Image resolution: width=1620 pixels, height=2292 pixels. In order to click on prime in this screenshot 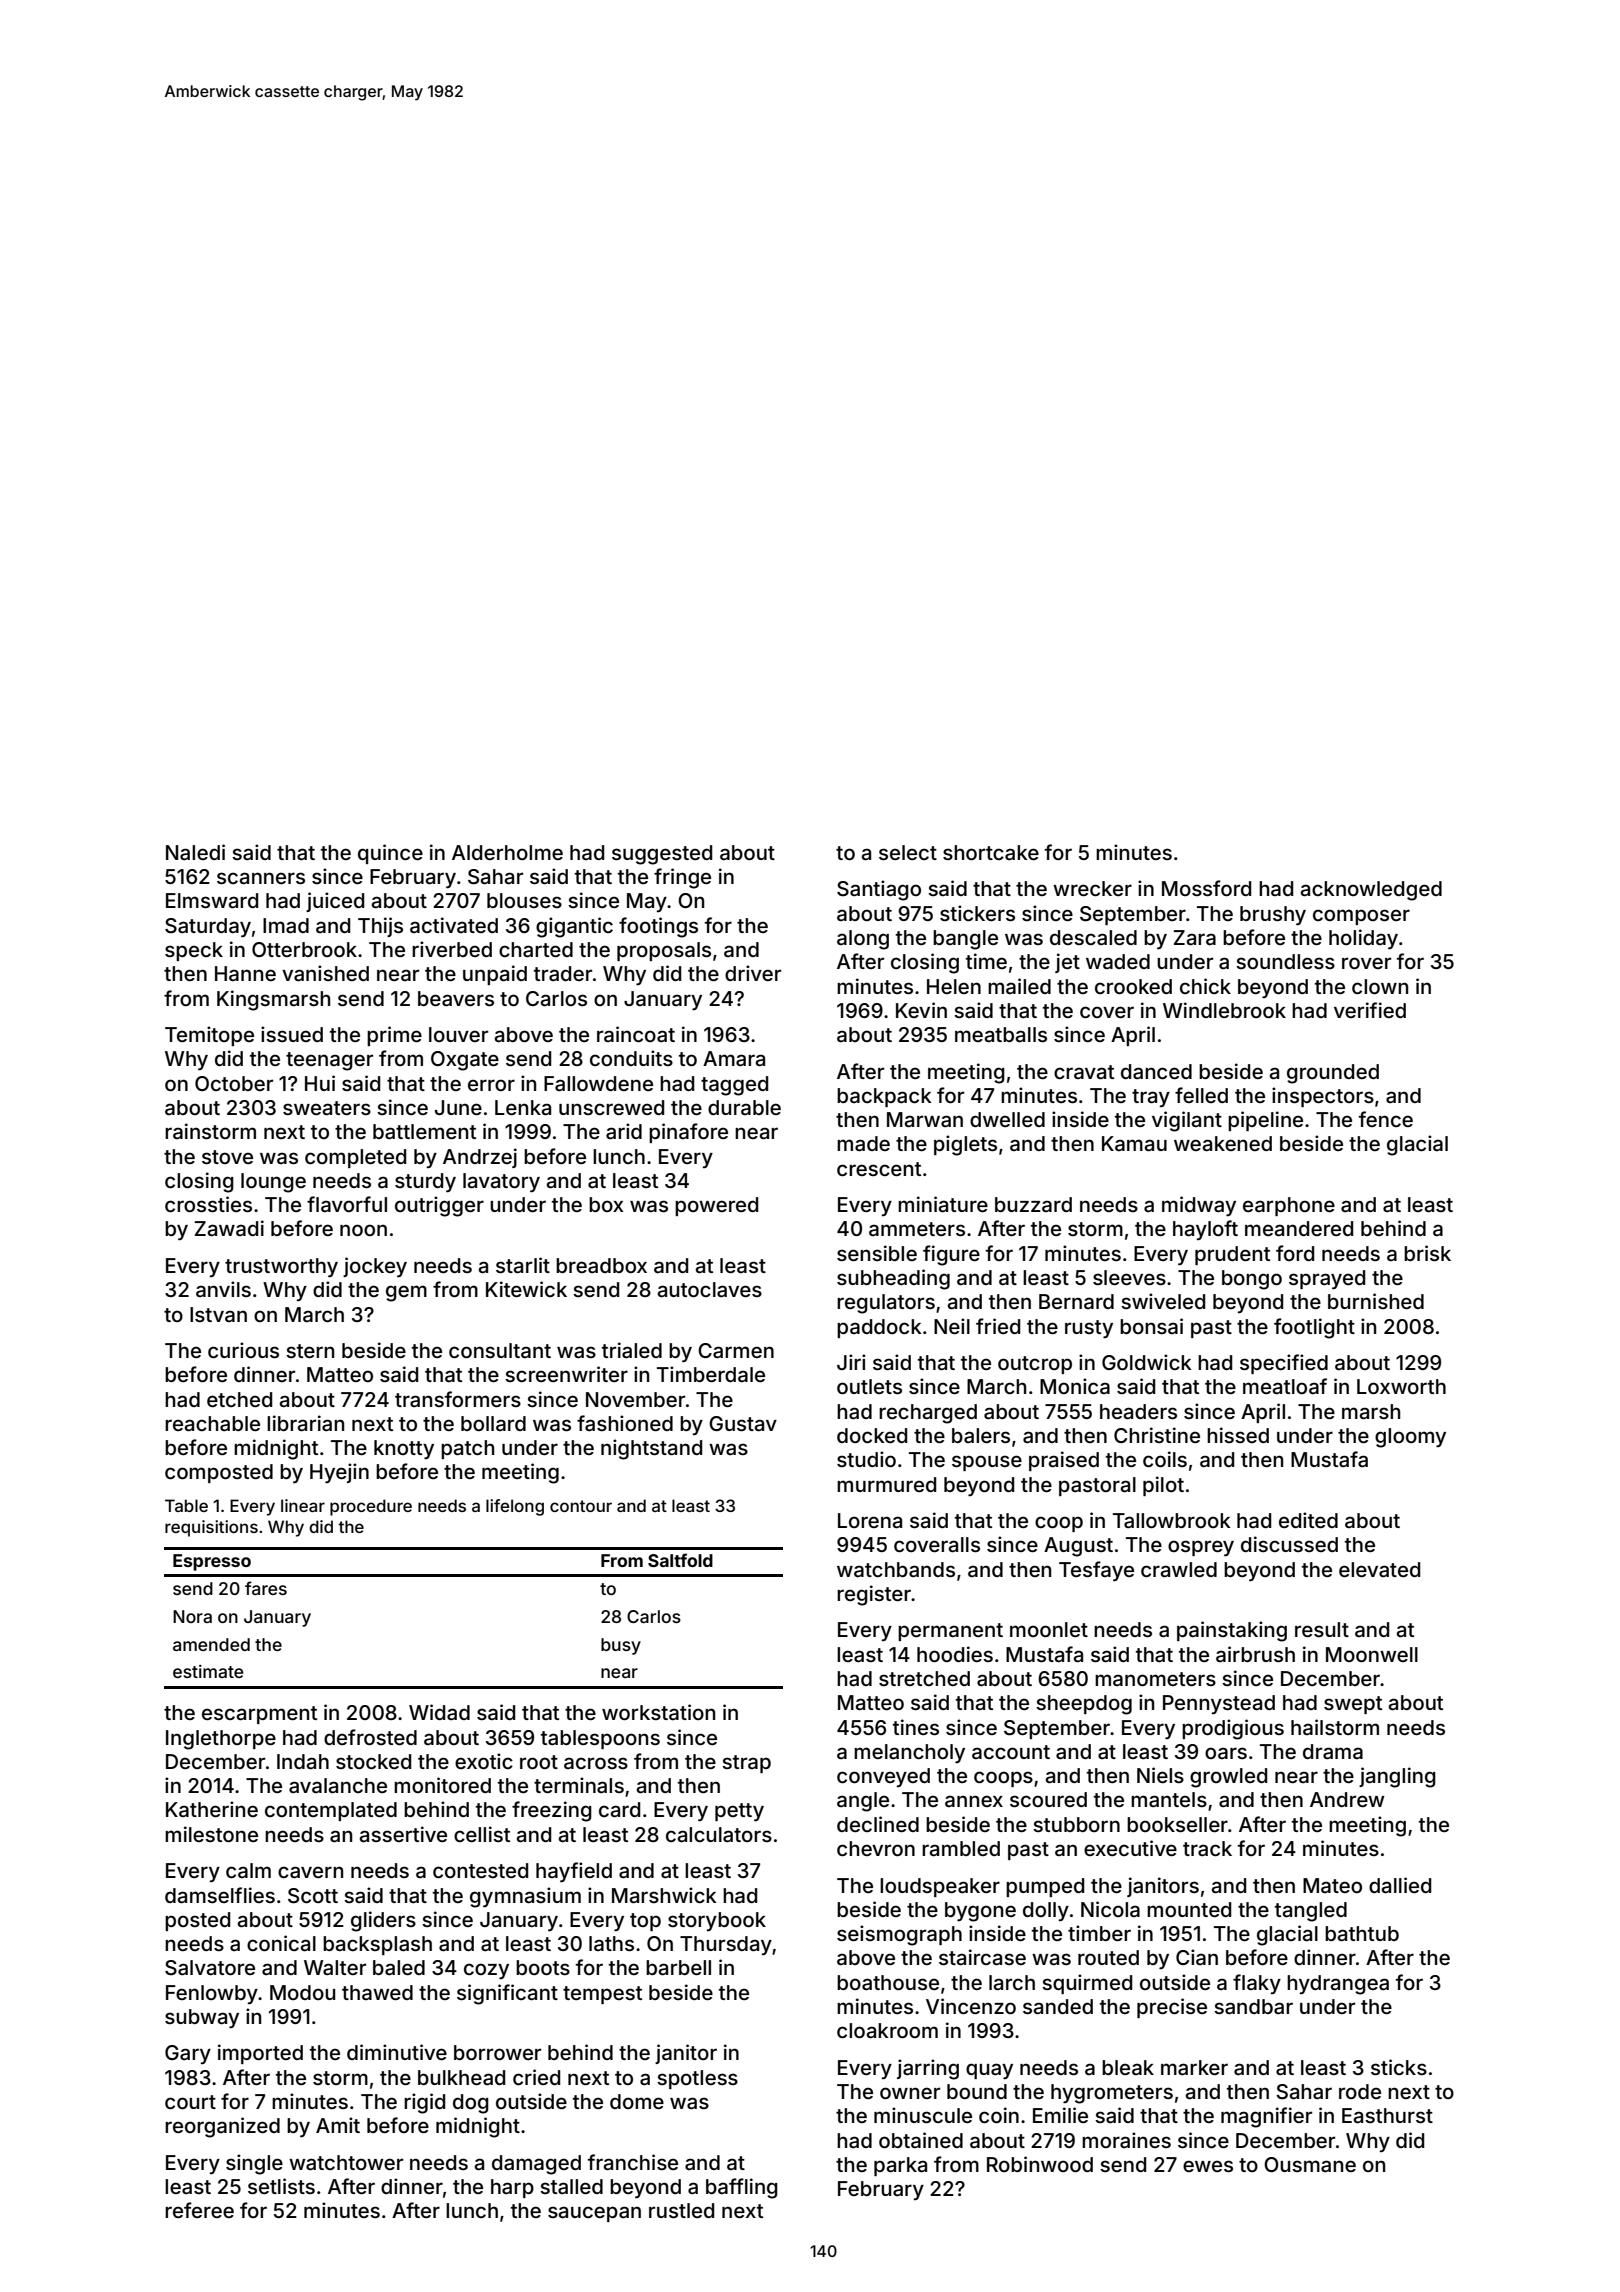, I will do `click(394, 1036)`.
